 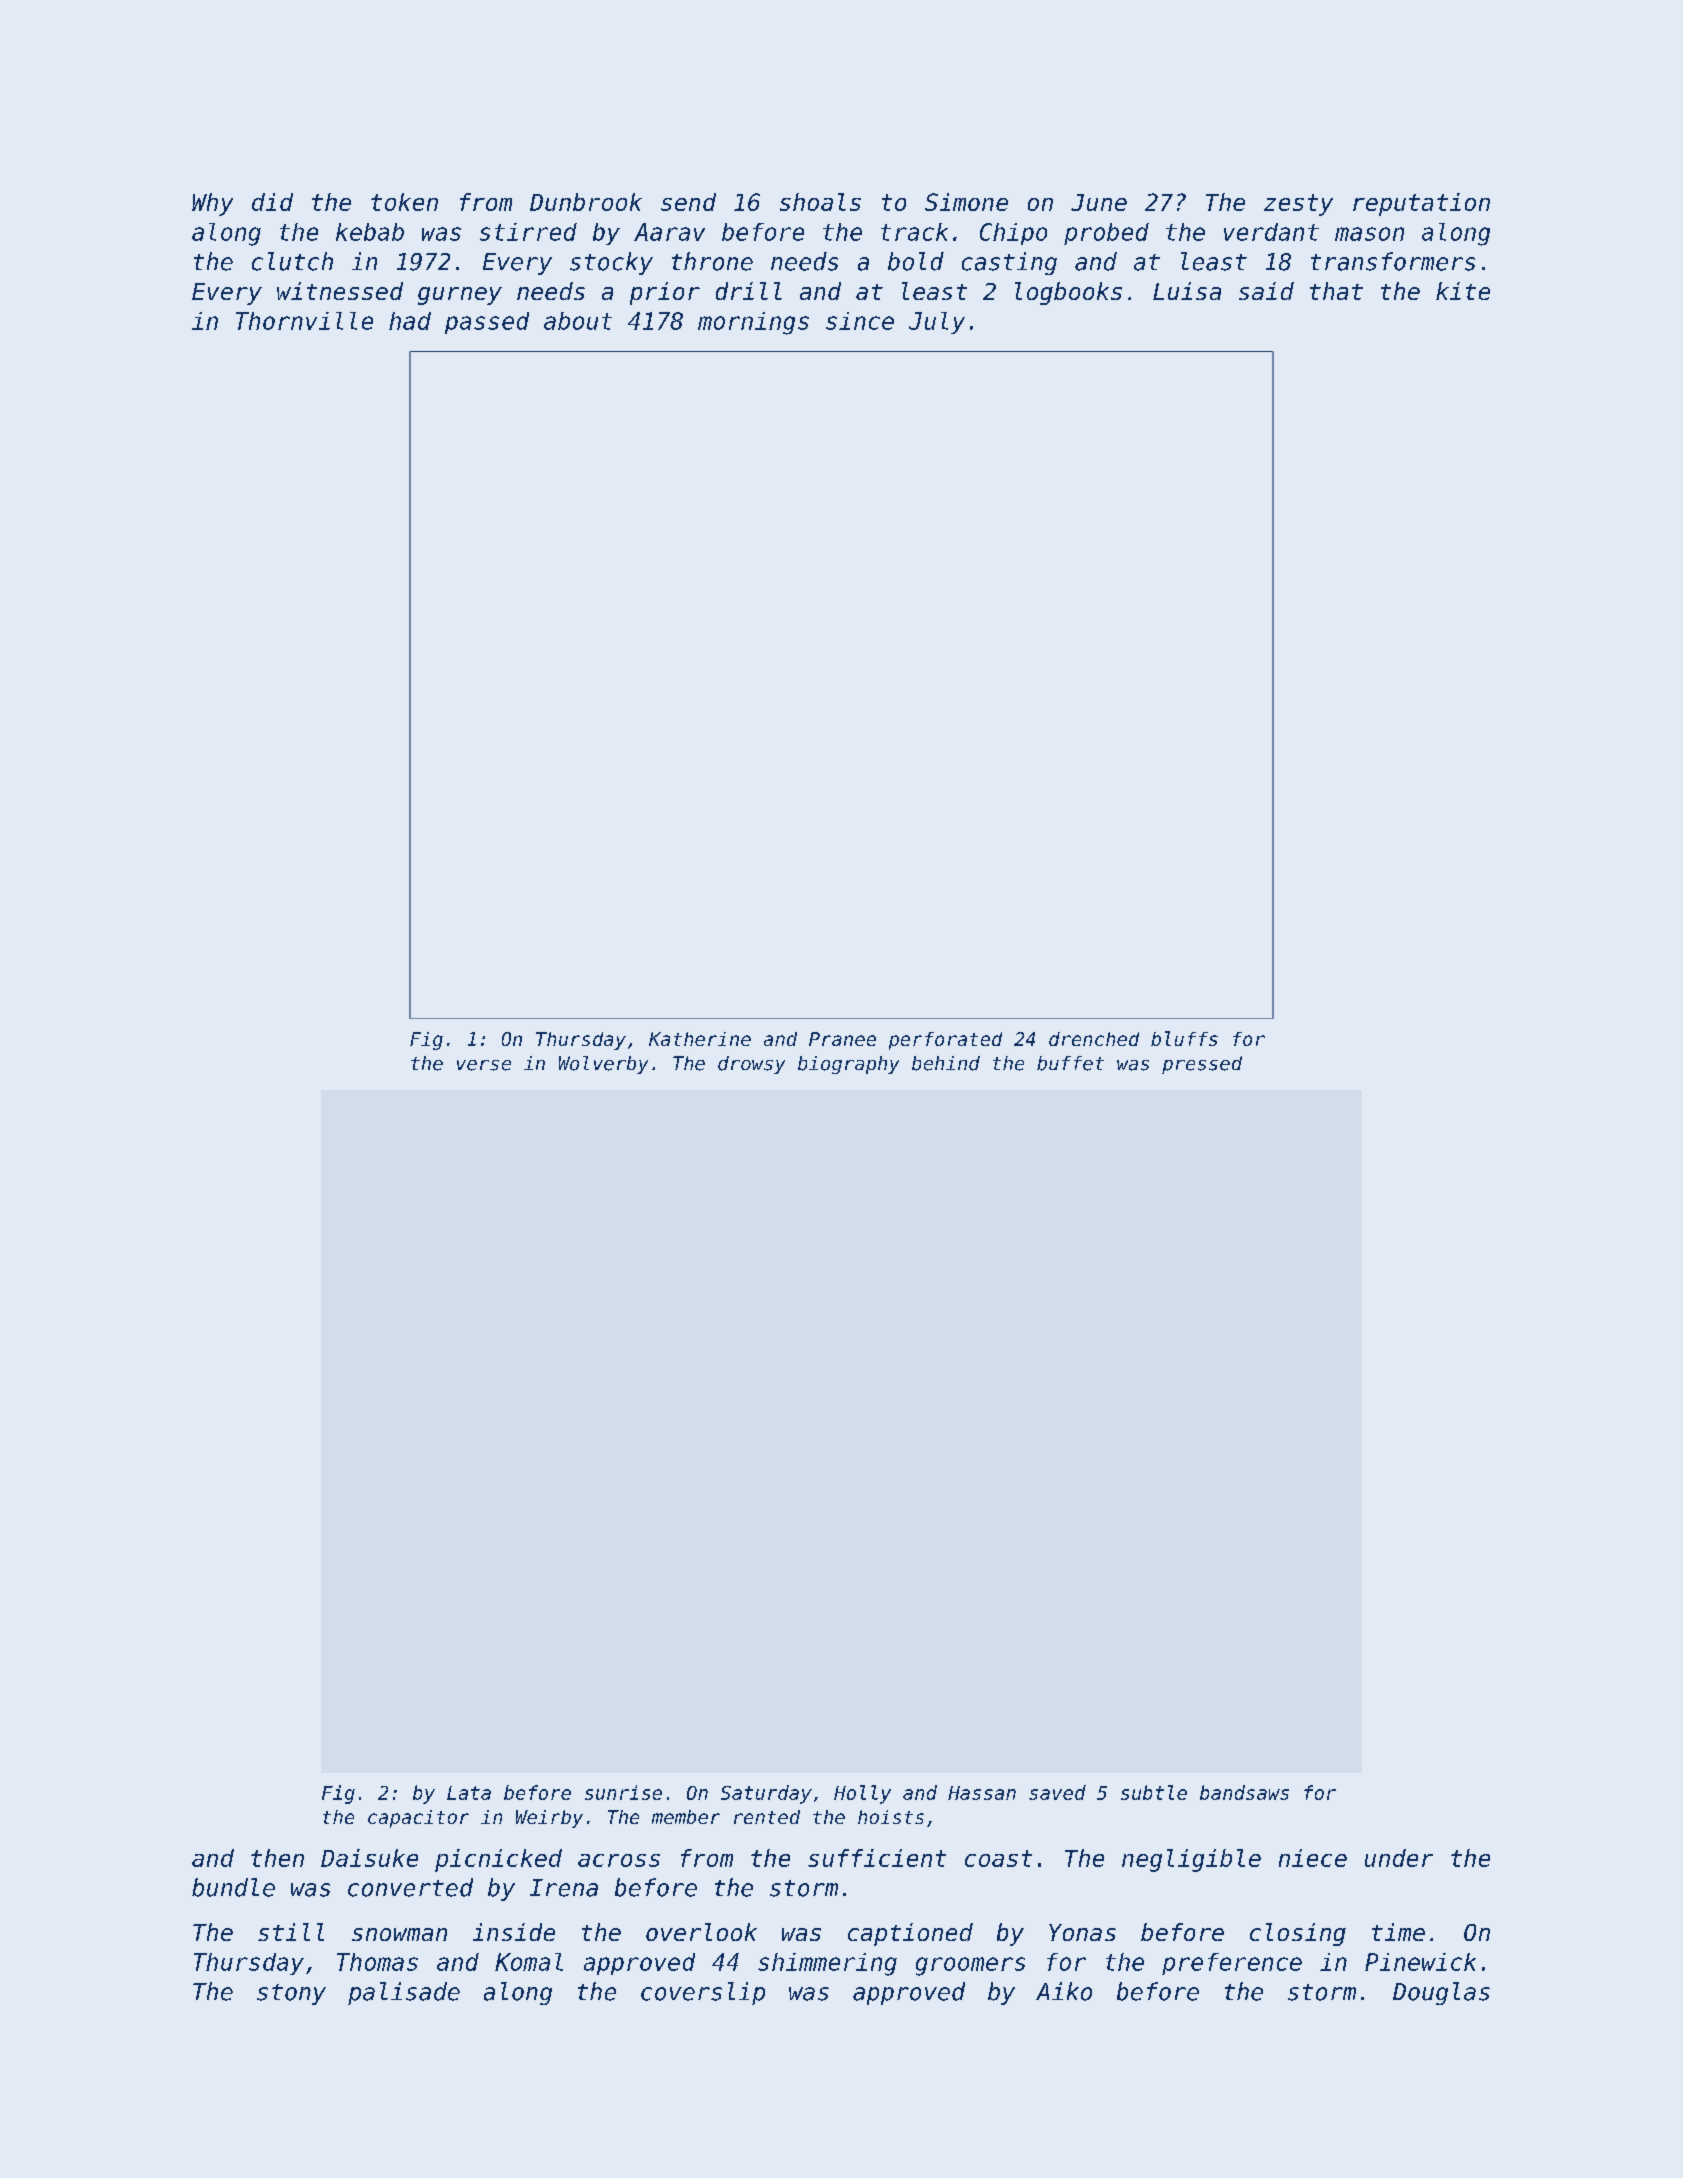 What do you see at coordinates (1232, 1964) in the screenshot?
I see `preference` at bounding box center [1232, 1964].
